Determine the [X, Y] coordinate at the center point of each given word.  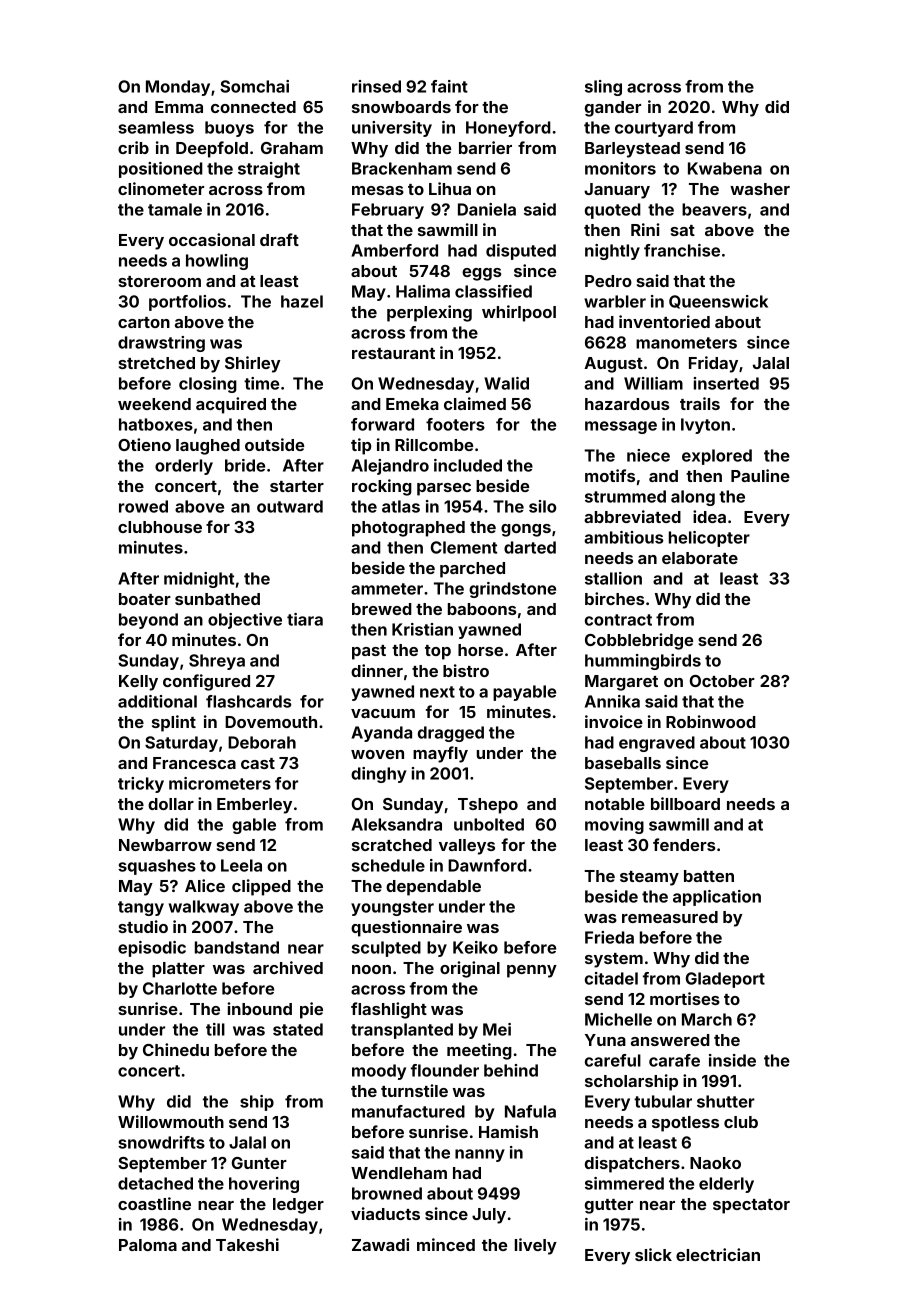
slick [653, 1254]
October [722, 681]
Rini [645, 229]
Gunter [259, 1163]
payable [524, 693]
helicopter [709, 539]
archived [288, 967]
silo [542, 506]
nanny [480, 1155]
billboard [685, 803]
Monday [178, 88]
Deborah [262, 742]
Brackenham [402, 168]
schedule [388, 865]
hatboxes [156, 424]
